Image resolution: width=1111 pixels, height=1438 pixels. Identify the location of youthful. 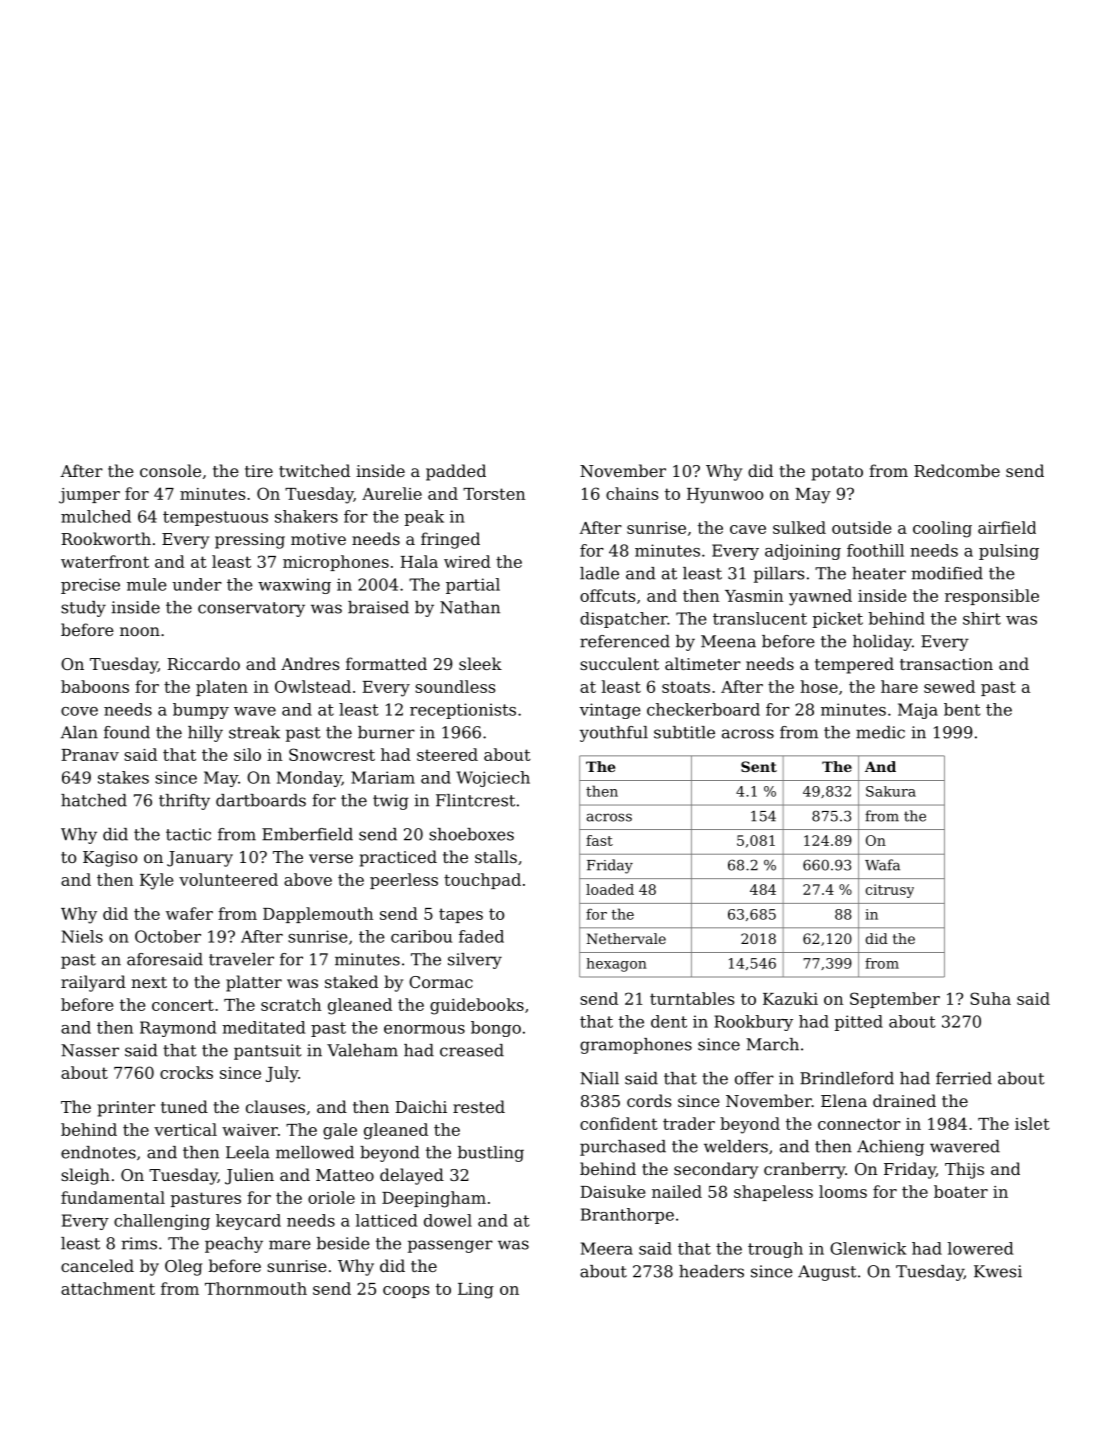
(614, 734).
